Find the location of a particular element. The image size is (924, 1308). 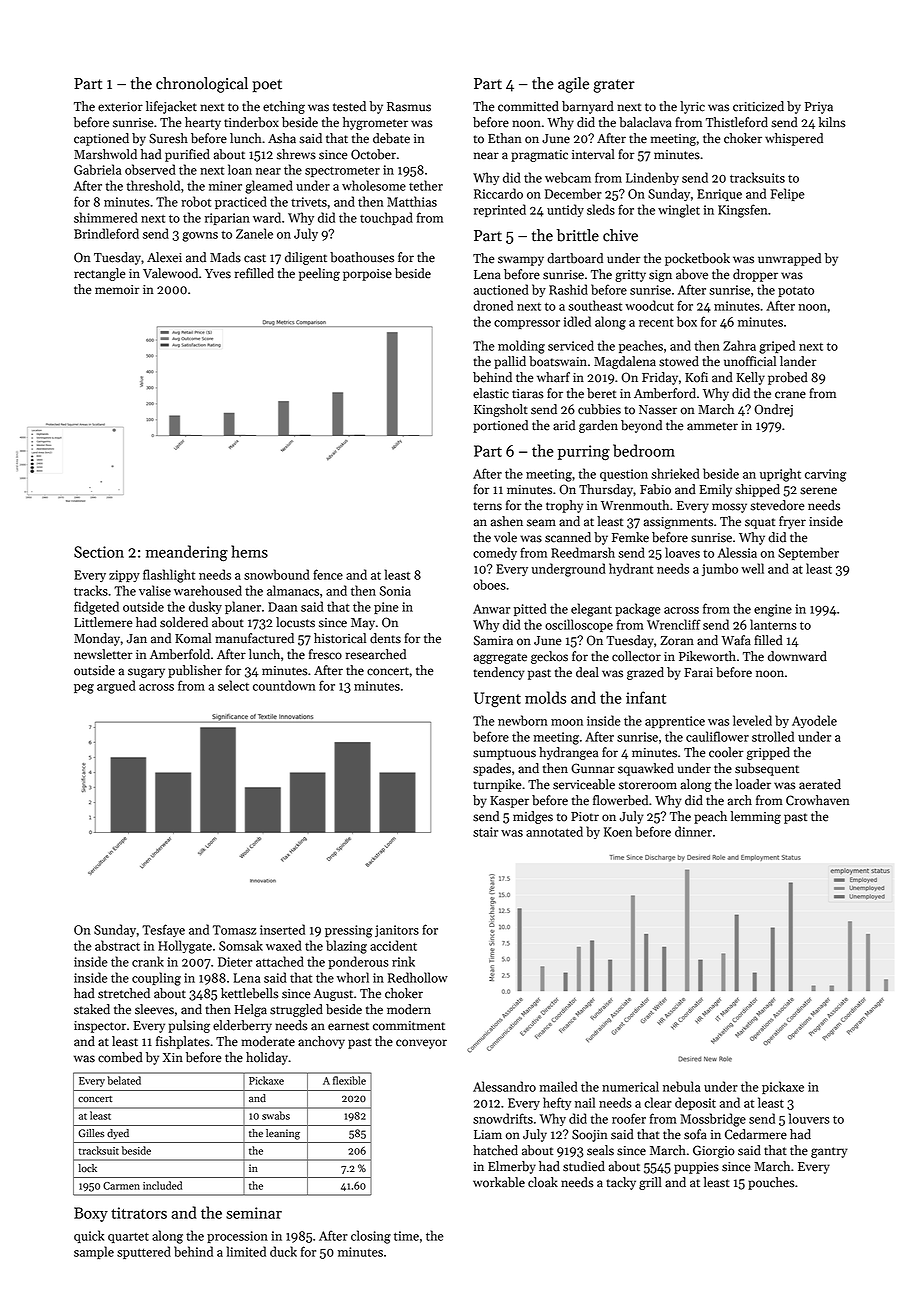

elastic is located at coordinates (491, 393).
